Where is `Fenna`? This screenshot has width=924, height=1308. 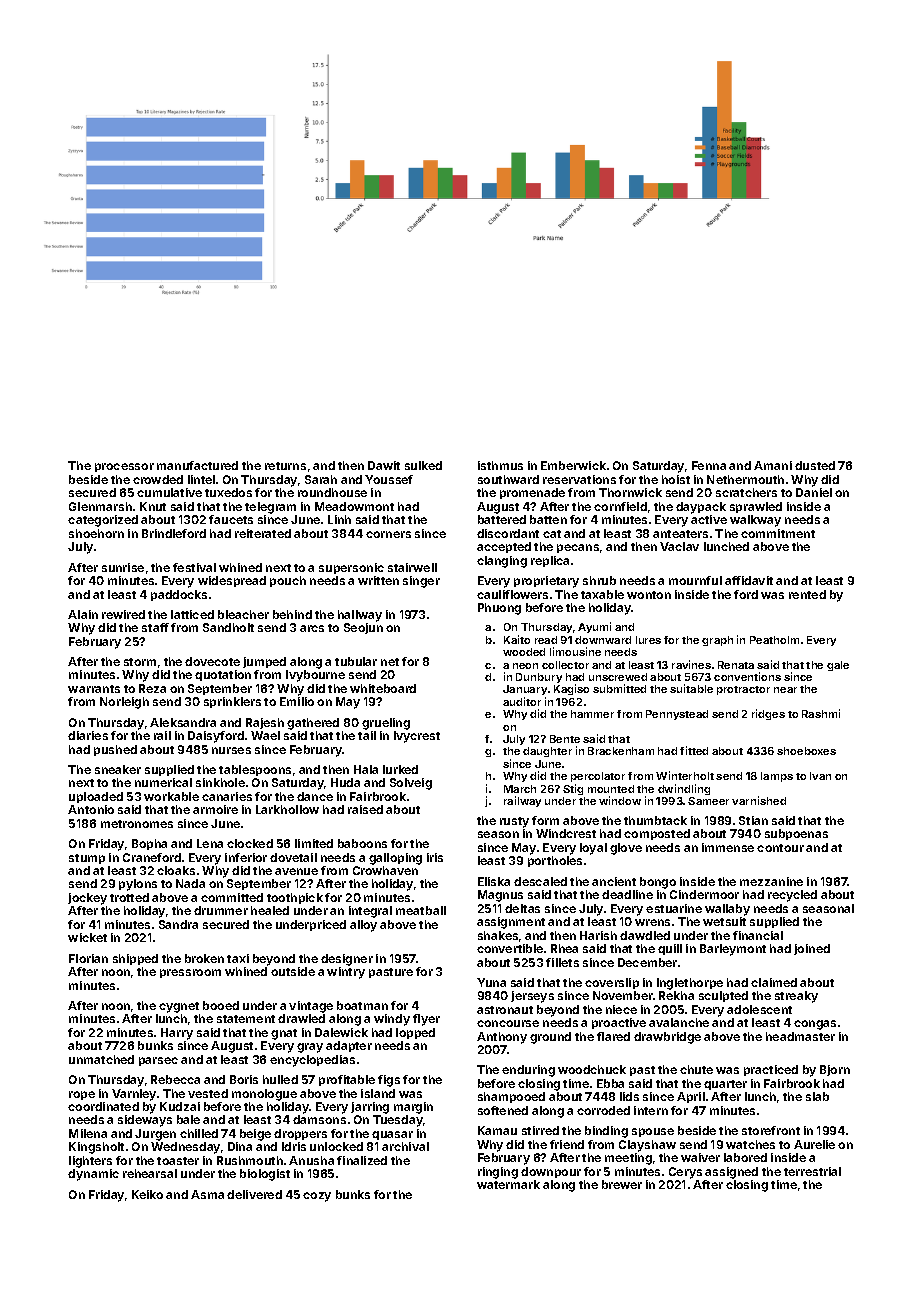 Fenna is located at coordinates (709, 465).
